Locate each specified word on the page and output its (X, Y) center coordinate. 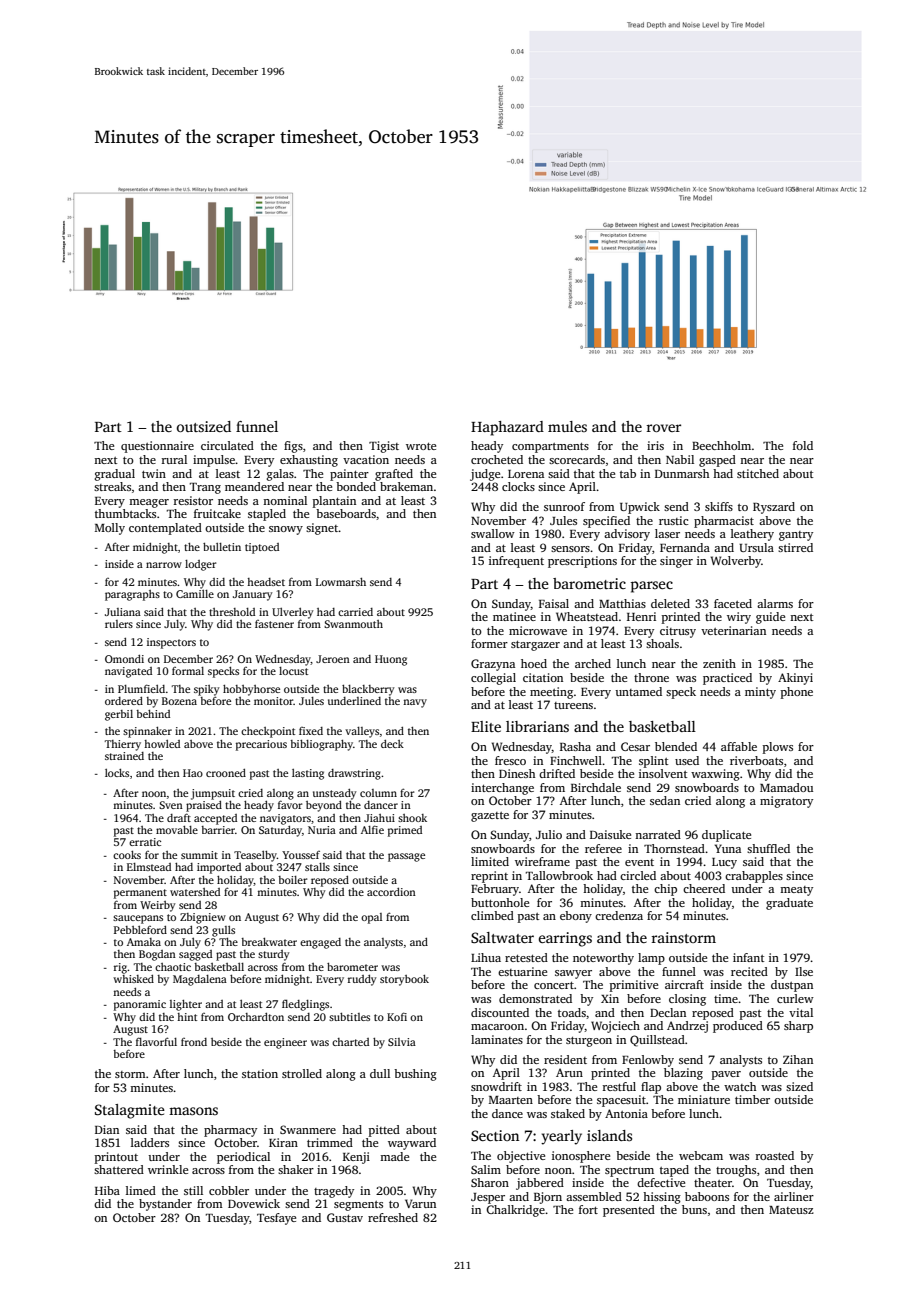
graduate (789, 904)
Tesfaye (276, 1219)
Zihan (798, 1059)
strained (124, 756)
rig (121, 968)
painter (349, 475)
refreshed (393, 1217)
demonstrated (535, 998)
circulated (227, 445)
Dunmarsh (682, 473)
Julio (549, 834)
